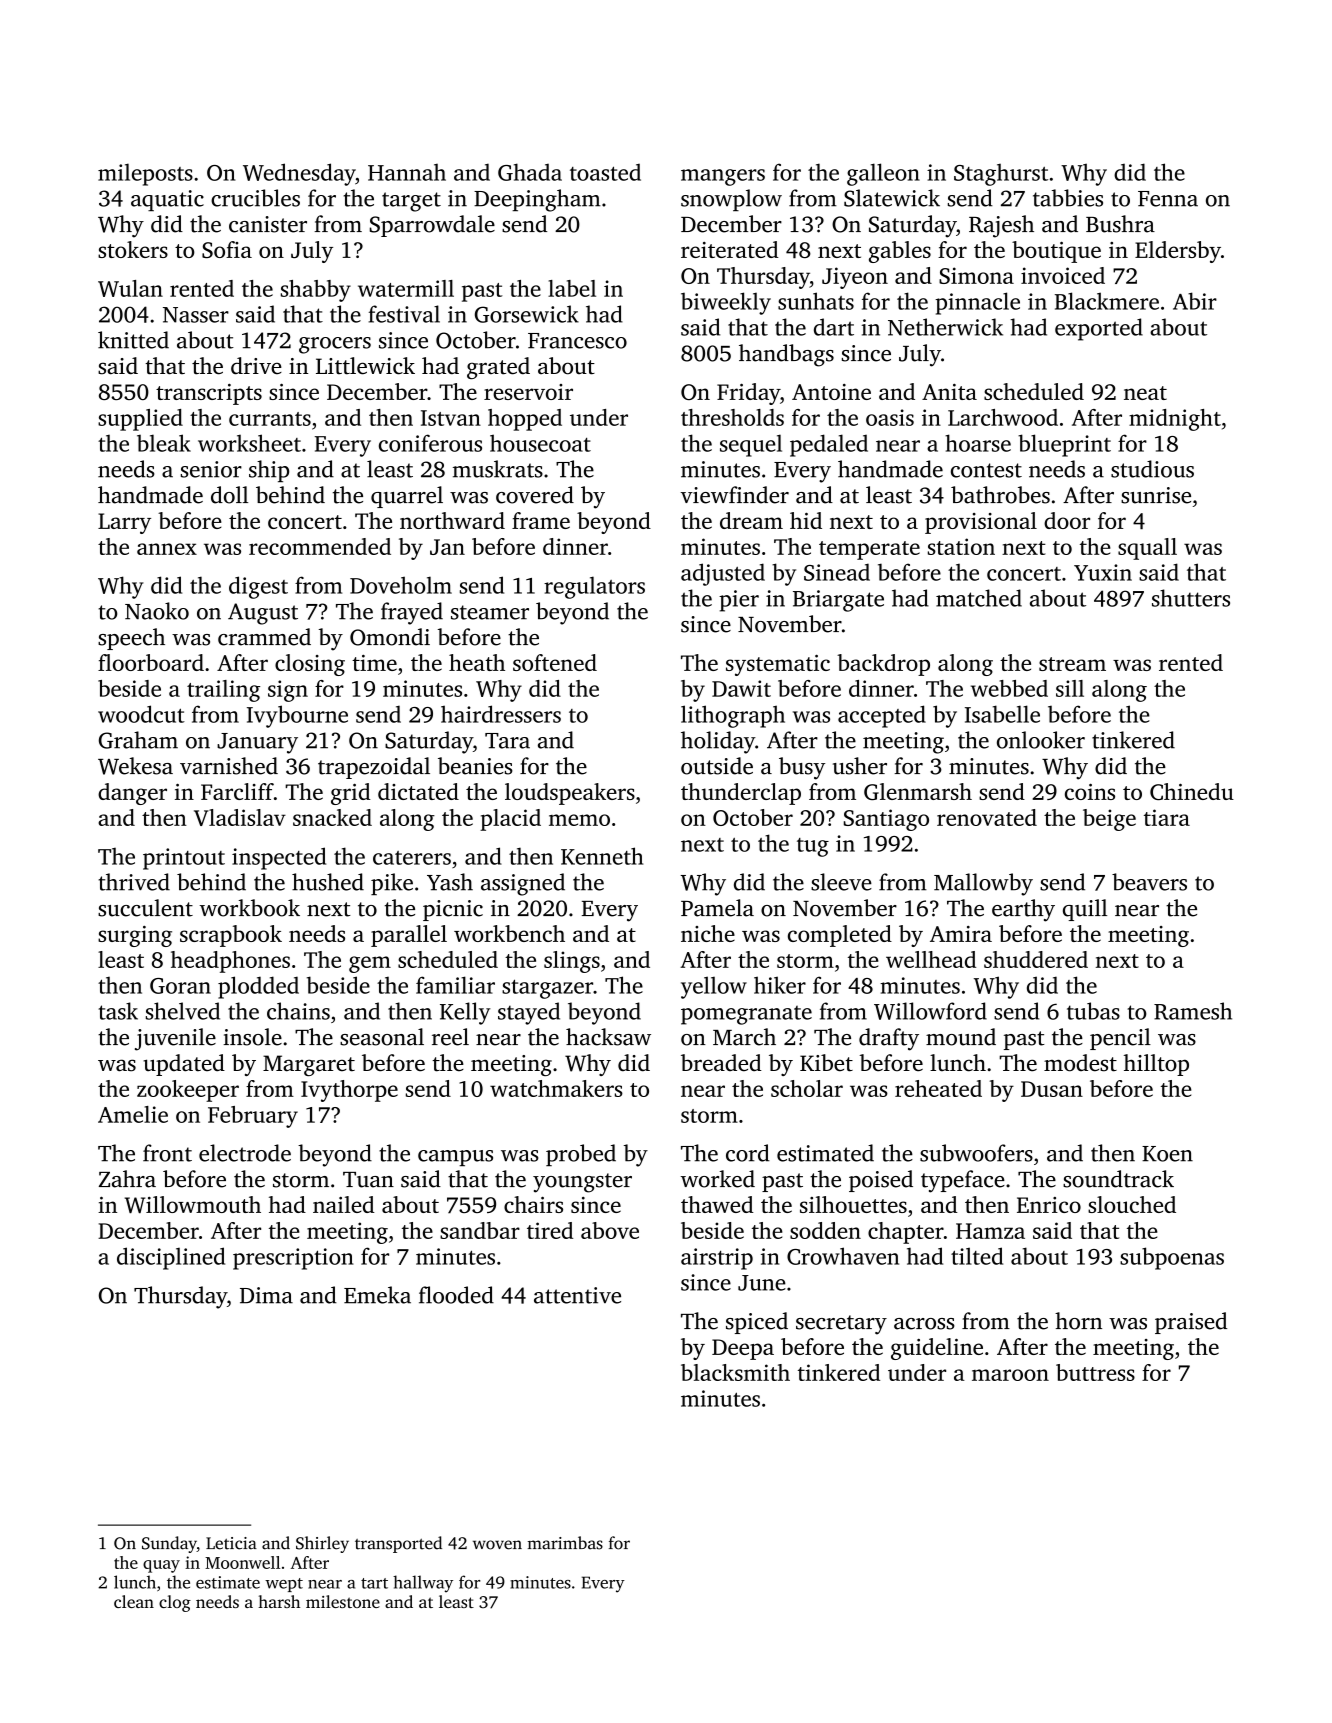 The image size is (1332, 1723). Describe the element at coordinates (1078, 1321) in the document. I see `horn` at that location.
